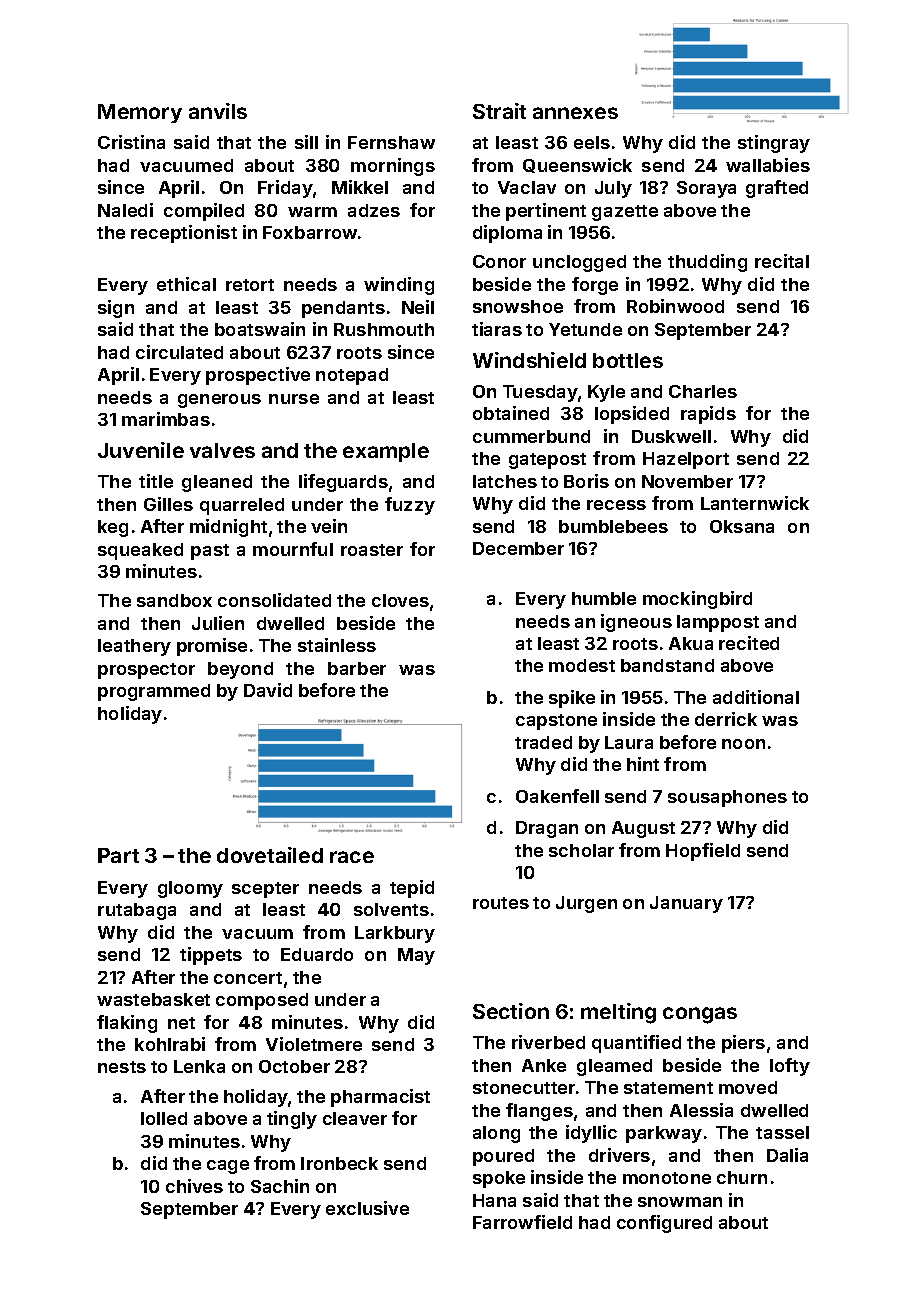 The height and width of the screenshot is (1316, 908). I want to click on chives, so click(194, 1186).
